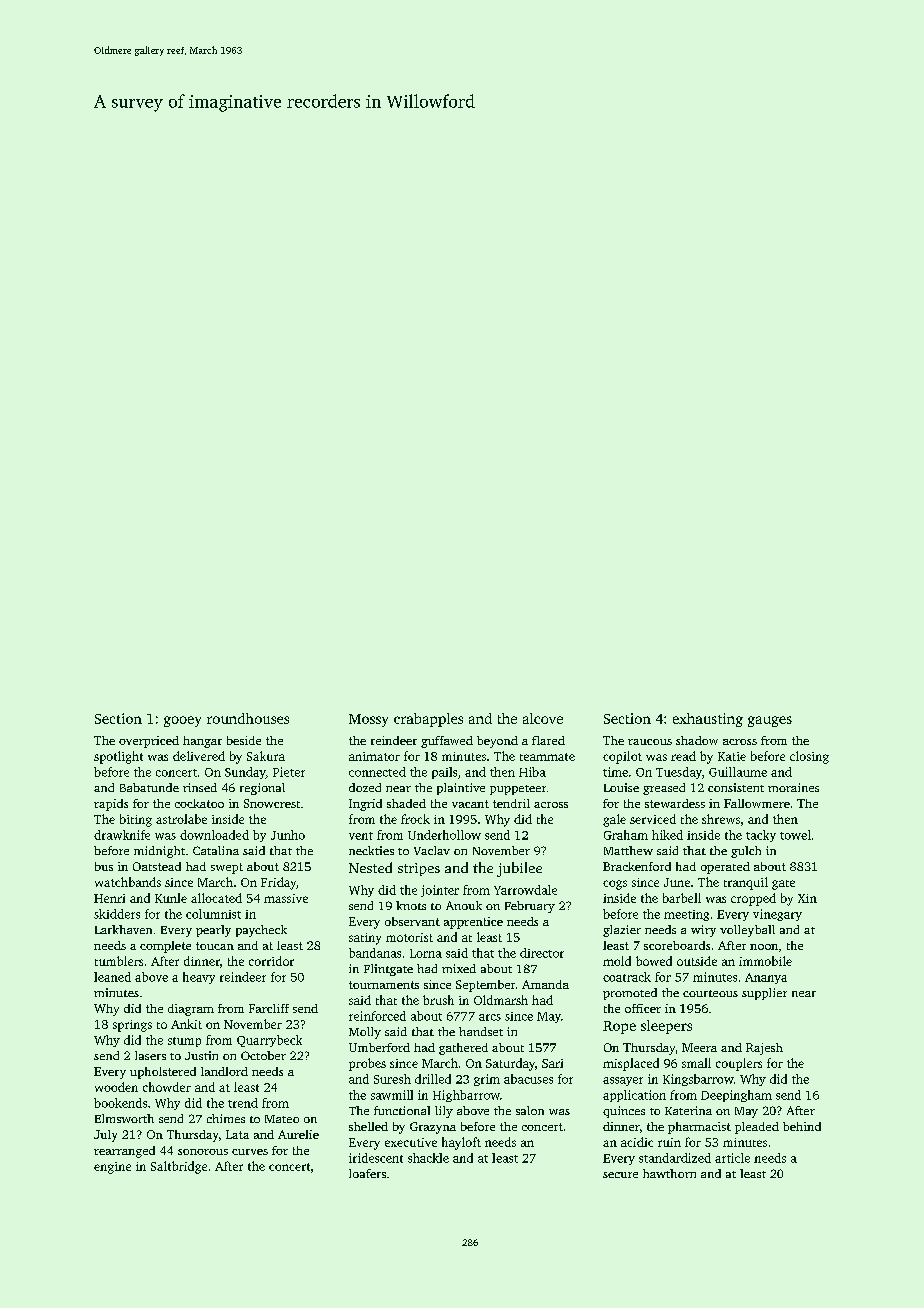 This document has height=1308, width=924. I want to click on tacky, so click(761, 836).
